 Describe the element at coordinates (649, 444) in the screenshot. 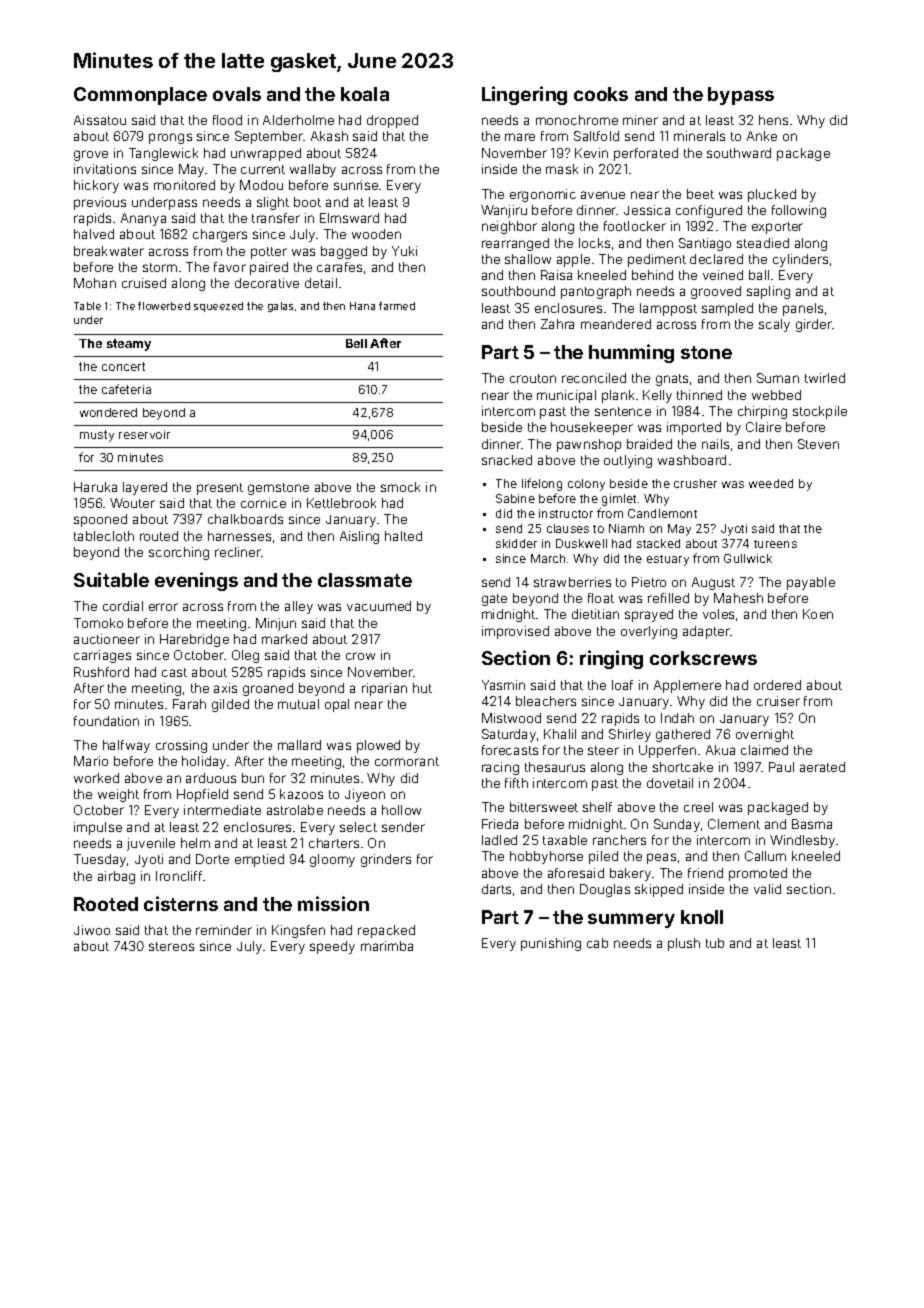

I see `braided` at that location.
